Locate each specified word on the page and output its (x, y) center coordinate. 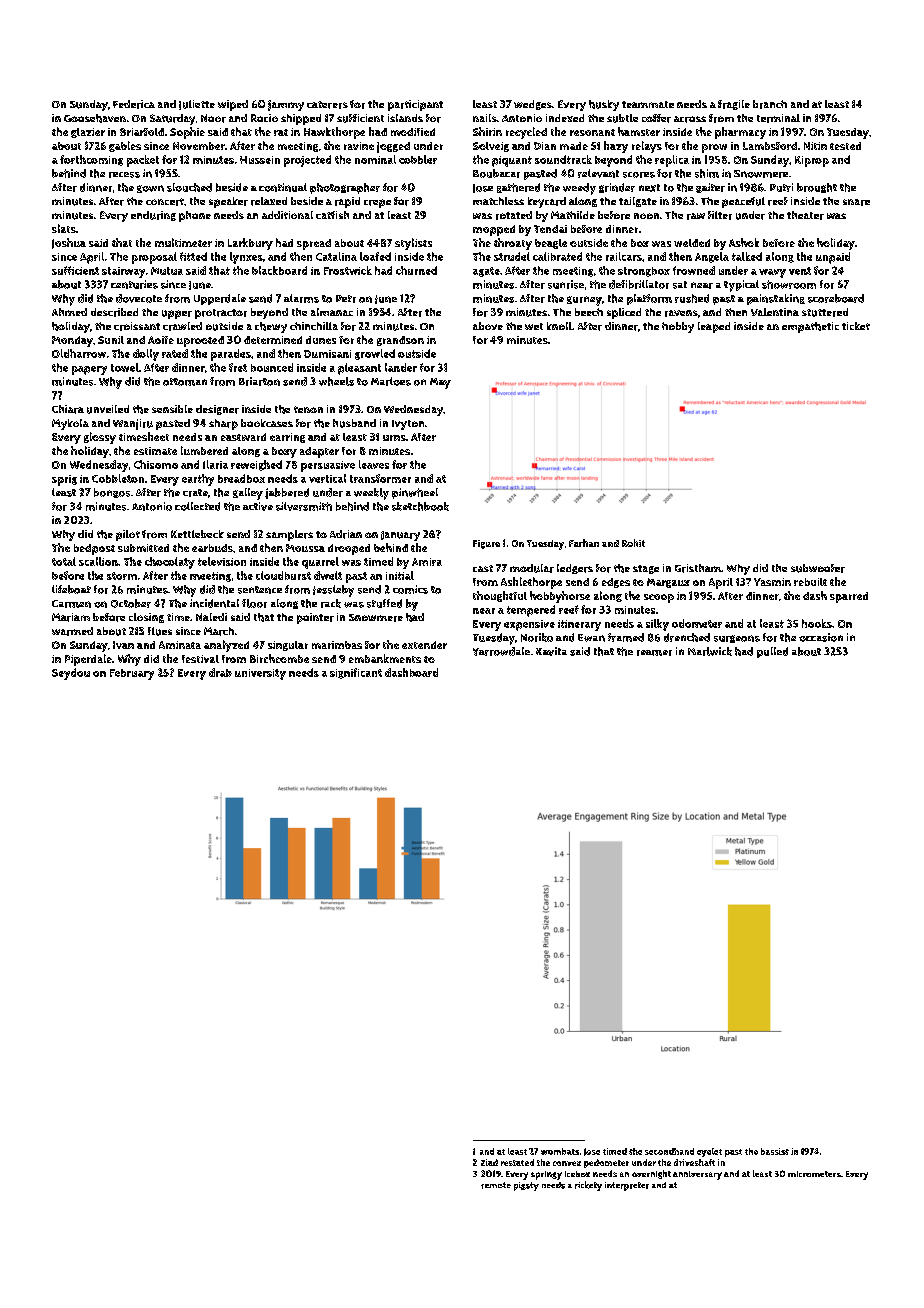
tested (845, 146)
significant (356, 673)
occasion (821, 637)
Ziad (489, 1162)
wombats (560, 1151)
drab (220, 672)
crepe (377, 203)
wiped (233, 105)
